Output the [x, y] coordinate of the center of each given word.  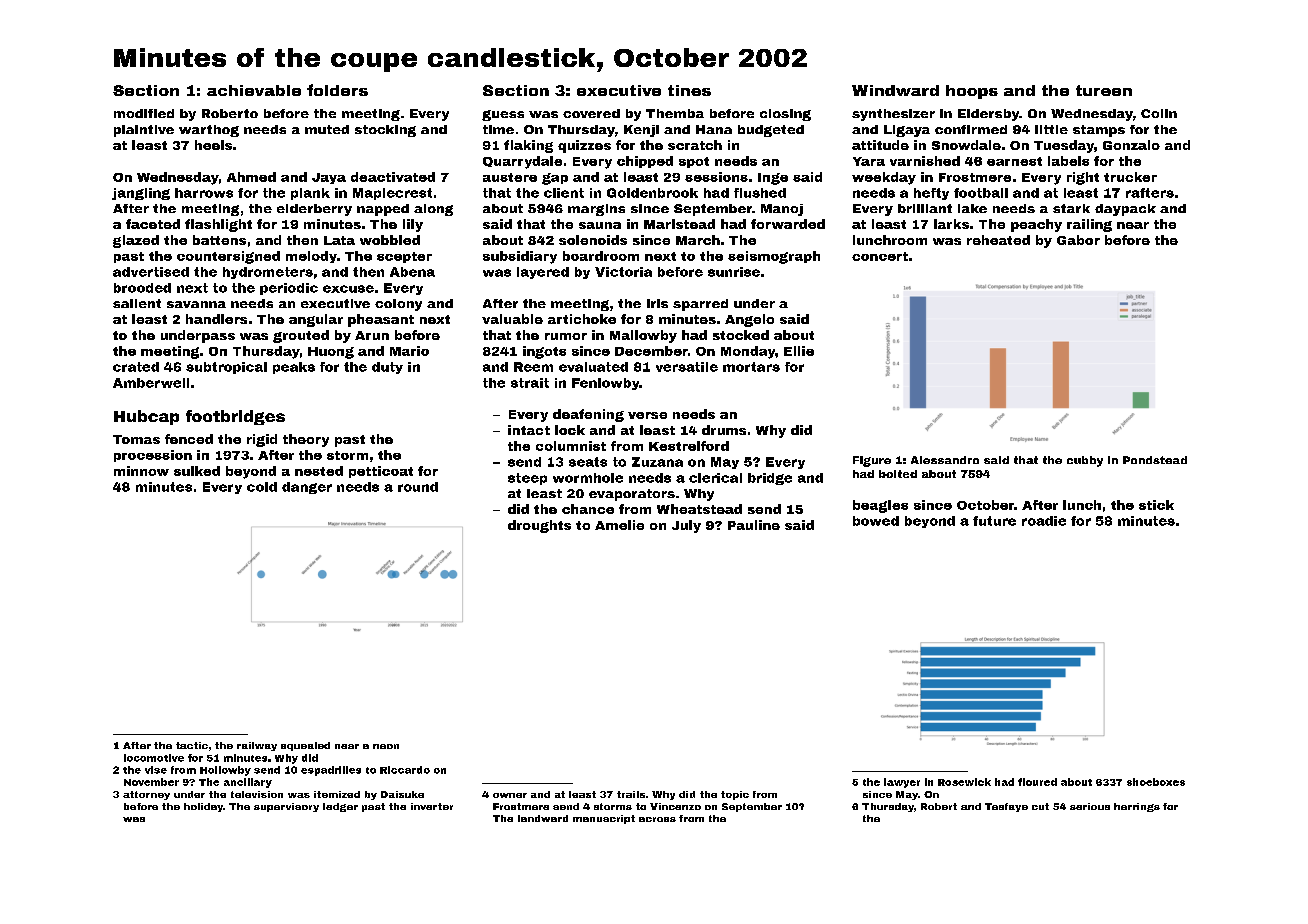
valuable [512, 319]
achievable [254, 90]
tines [689, 90]
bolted [898, 474]
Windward [895, 90]
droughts [539, 526]
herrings [1137, 807]
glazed [136, 241]
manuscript [604, 819]
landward [543, 818]
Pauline [754, 525]
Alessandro [945, 460]
